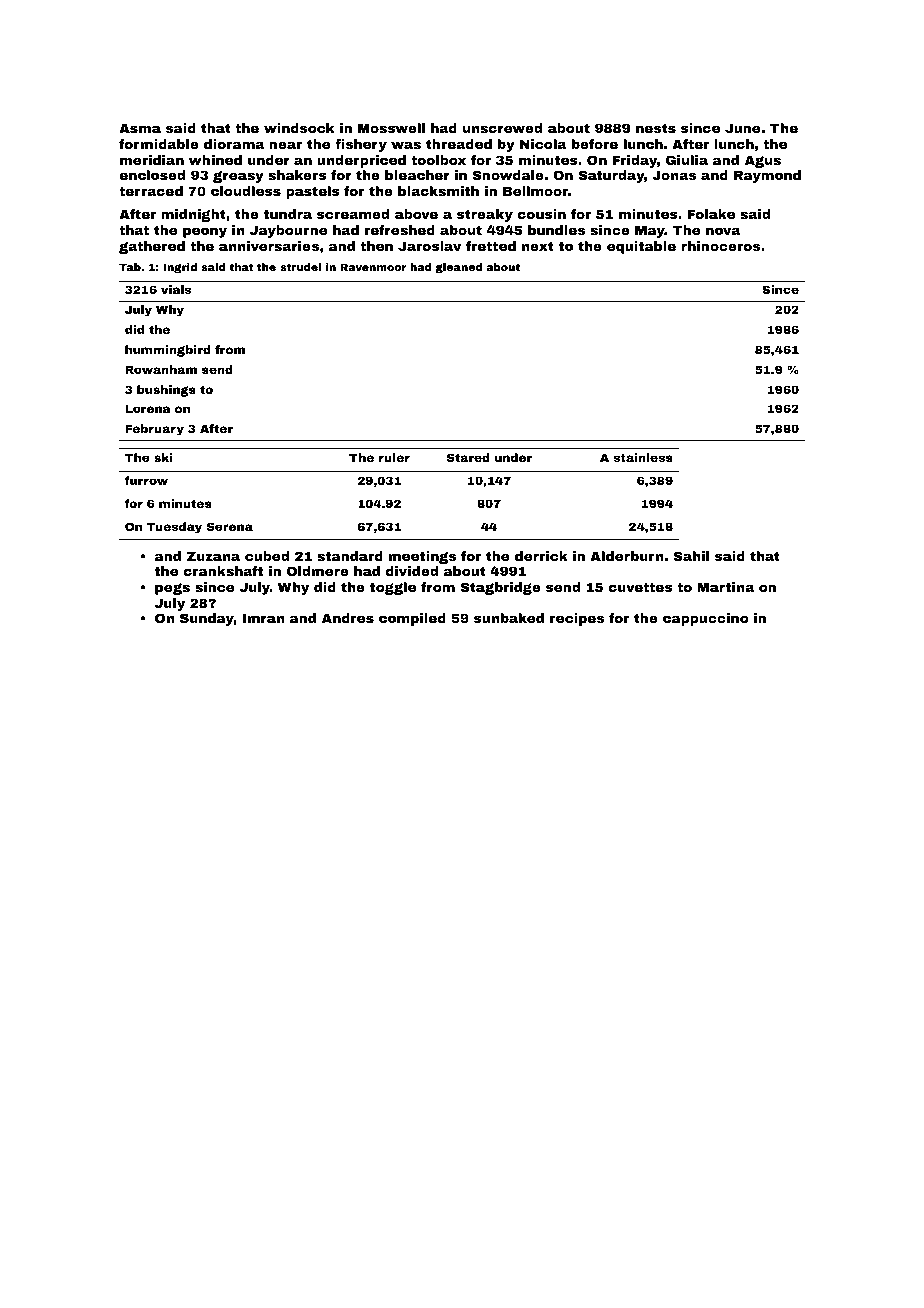  Describe the element at coordinates (154, 430) in the image. I see `February` at that location.
